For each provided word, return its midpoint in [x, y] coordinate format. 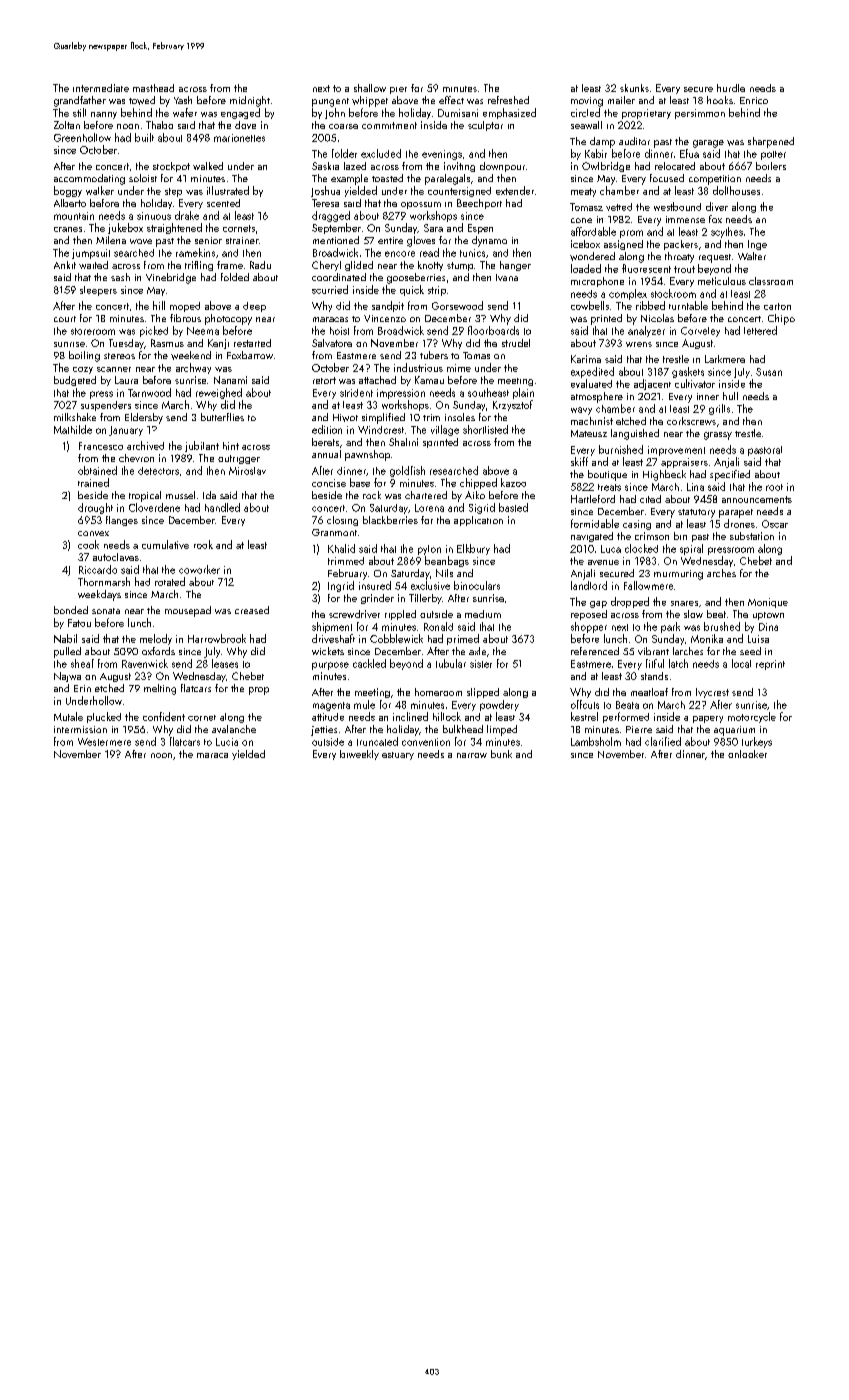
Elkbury [473, 549]
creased [252, 610]
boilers [771, 166]
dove [245, 125]
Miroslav [247, 471]
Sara [433, 228]
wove [141, 241]
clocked [641, 548]
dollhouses [736, 190]
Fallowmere [648, 585]
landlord [589, 585]
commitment [389, 125]
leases [225, 663]
